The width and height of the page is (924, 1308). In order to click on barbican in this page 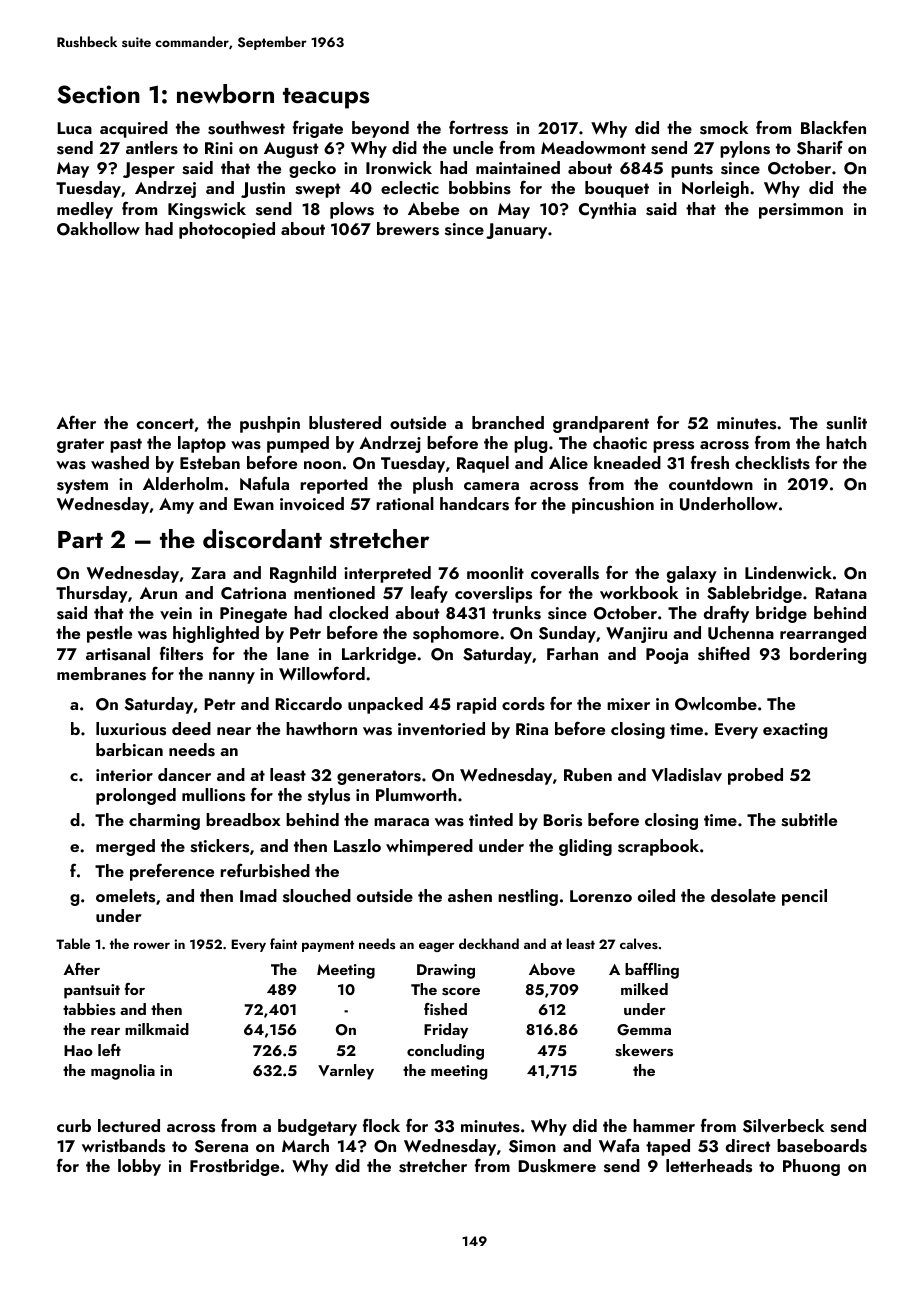, I will do `click(129, 749)`.
